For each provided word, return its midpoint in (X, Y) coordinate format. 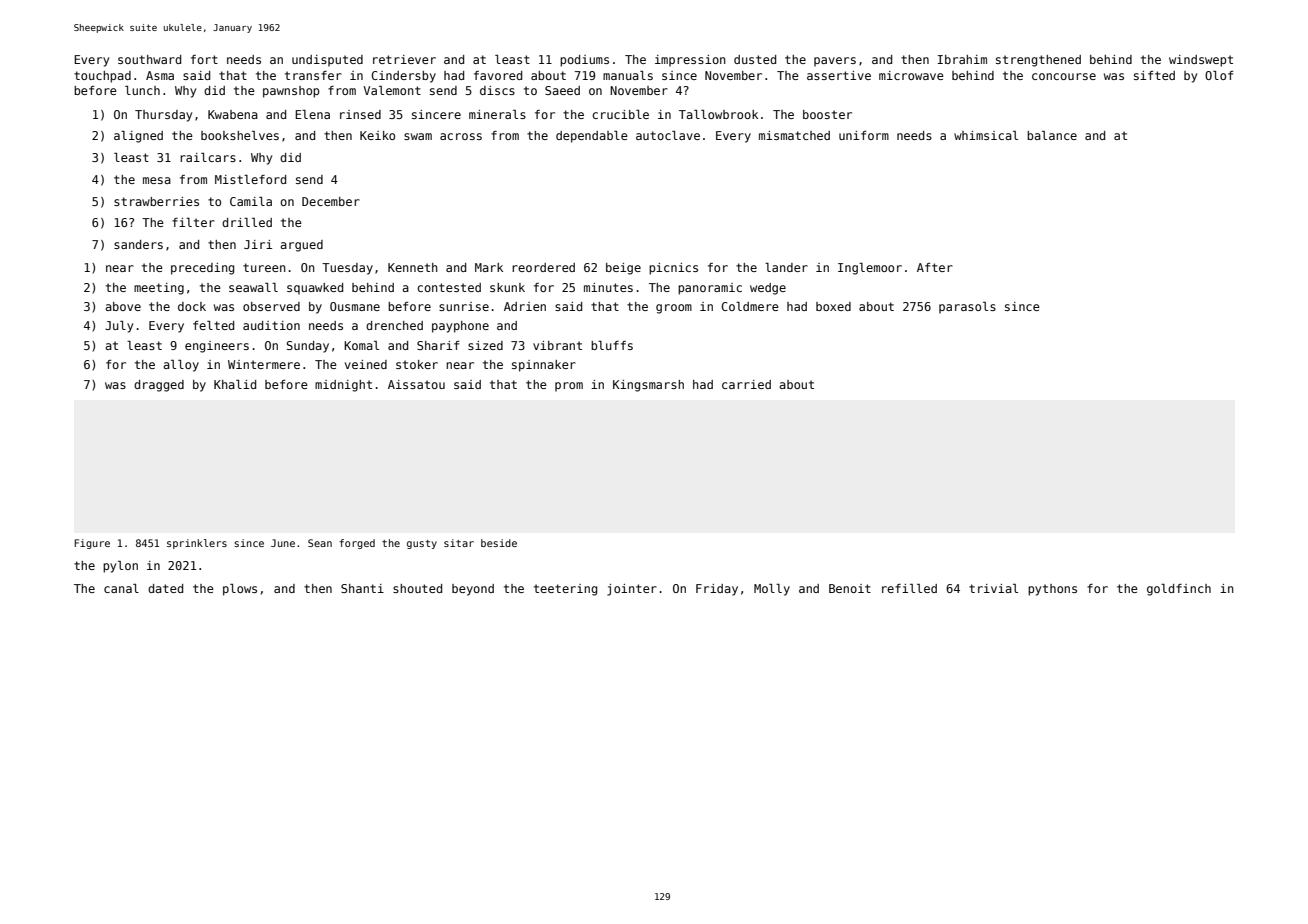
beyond (473, 590)
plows (240, 590)
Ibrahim (962, 59)
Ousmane (355, 306)
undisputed (327, 61)
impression (690, 61)
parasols (967, 308)
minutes (608, 287)
